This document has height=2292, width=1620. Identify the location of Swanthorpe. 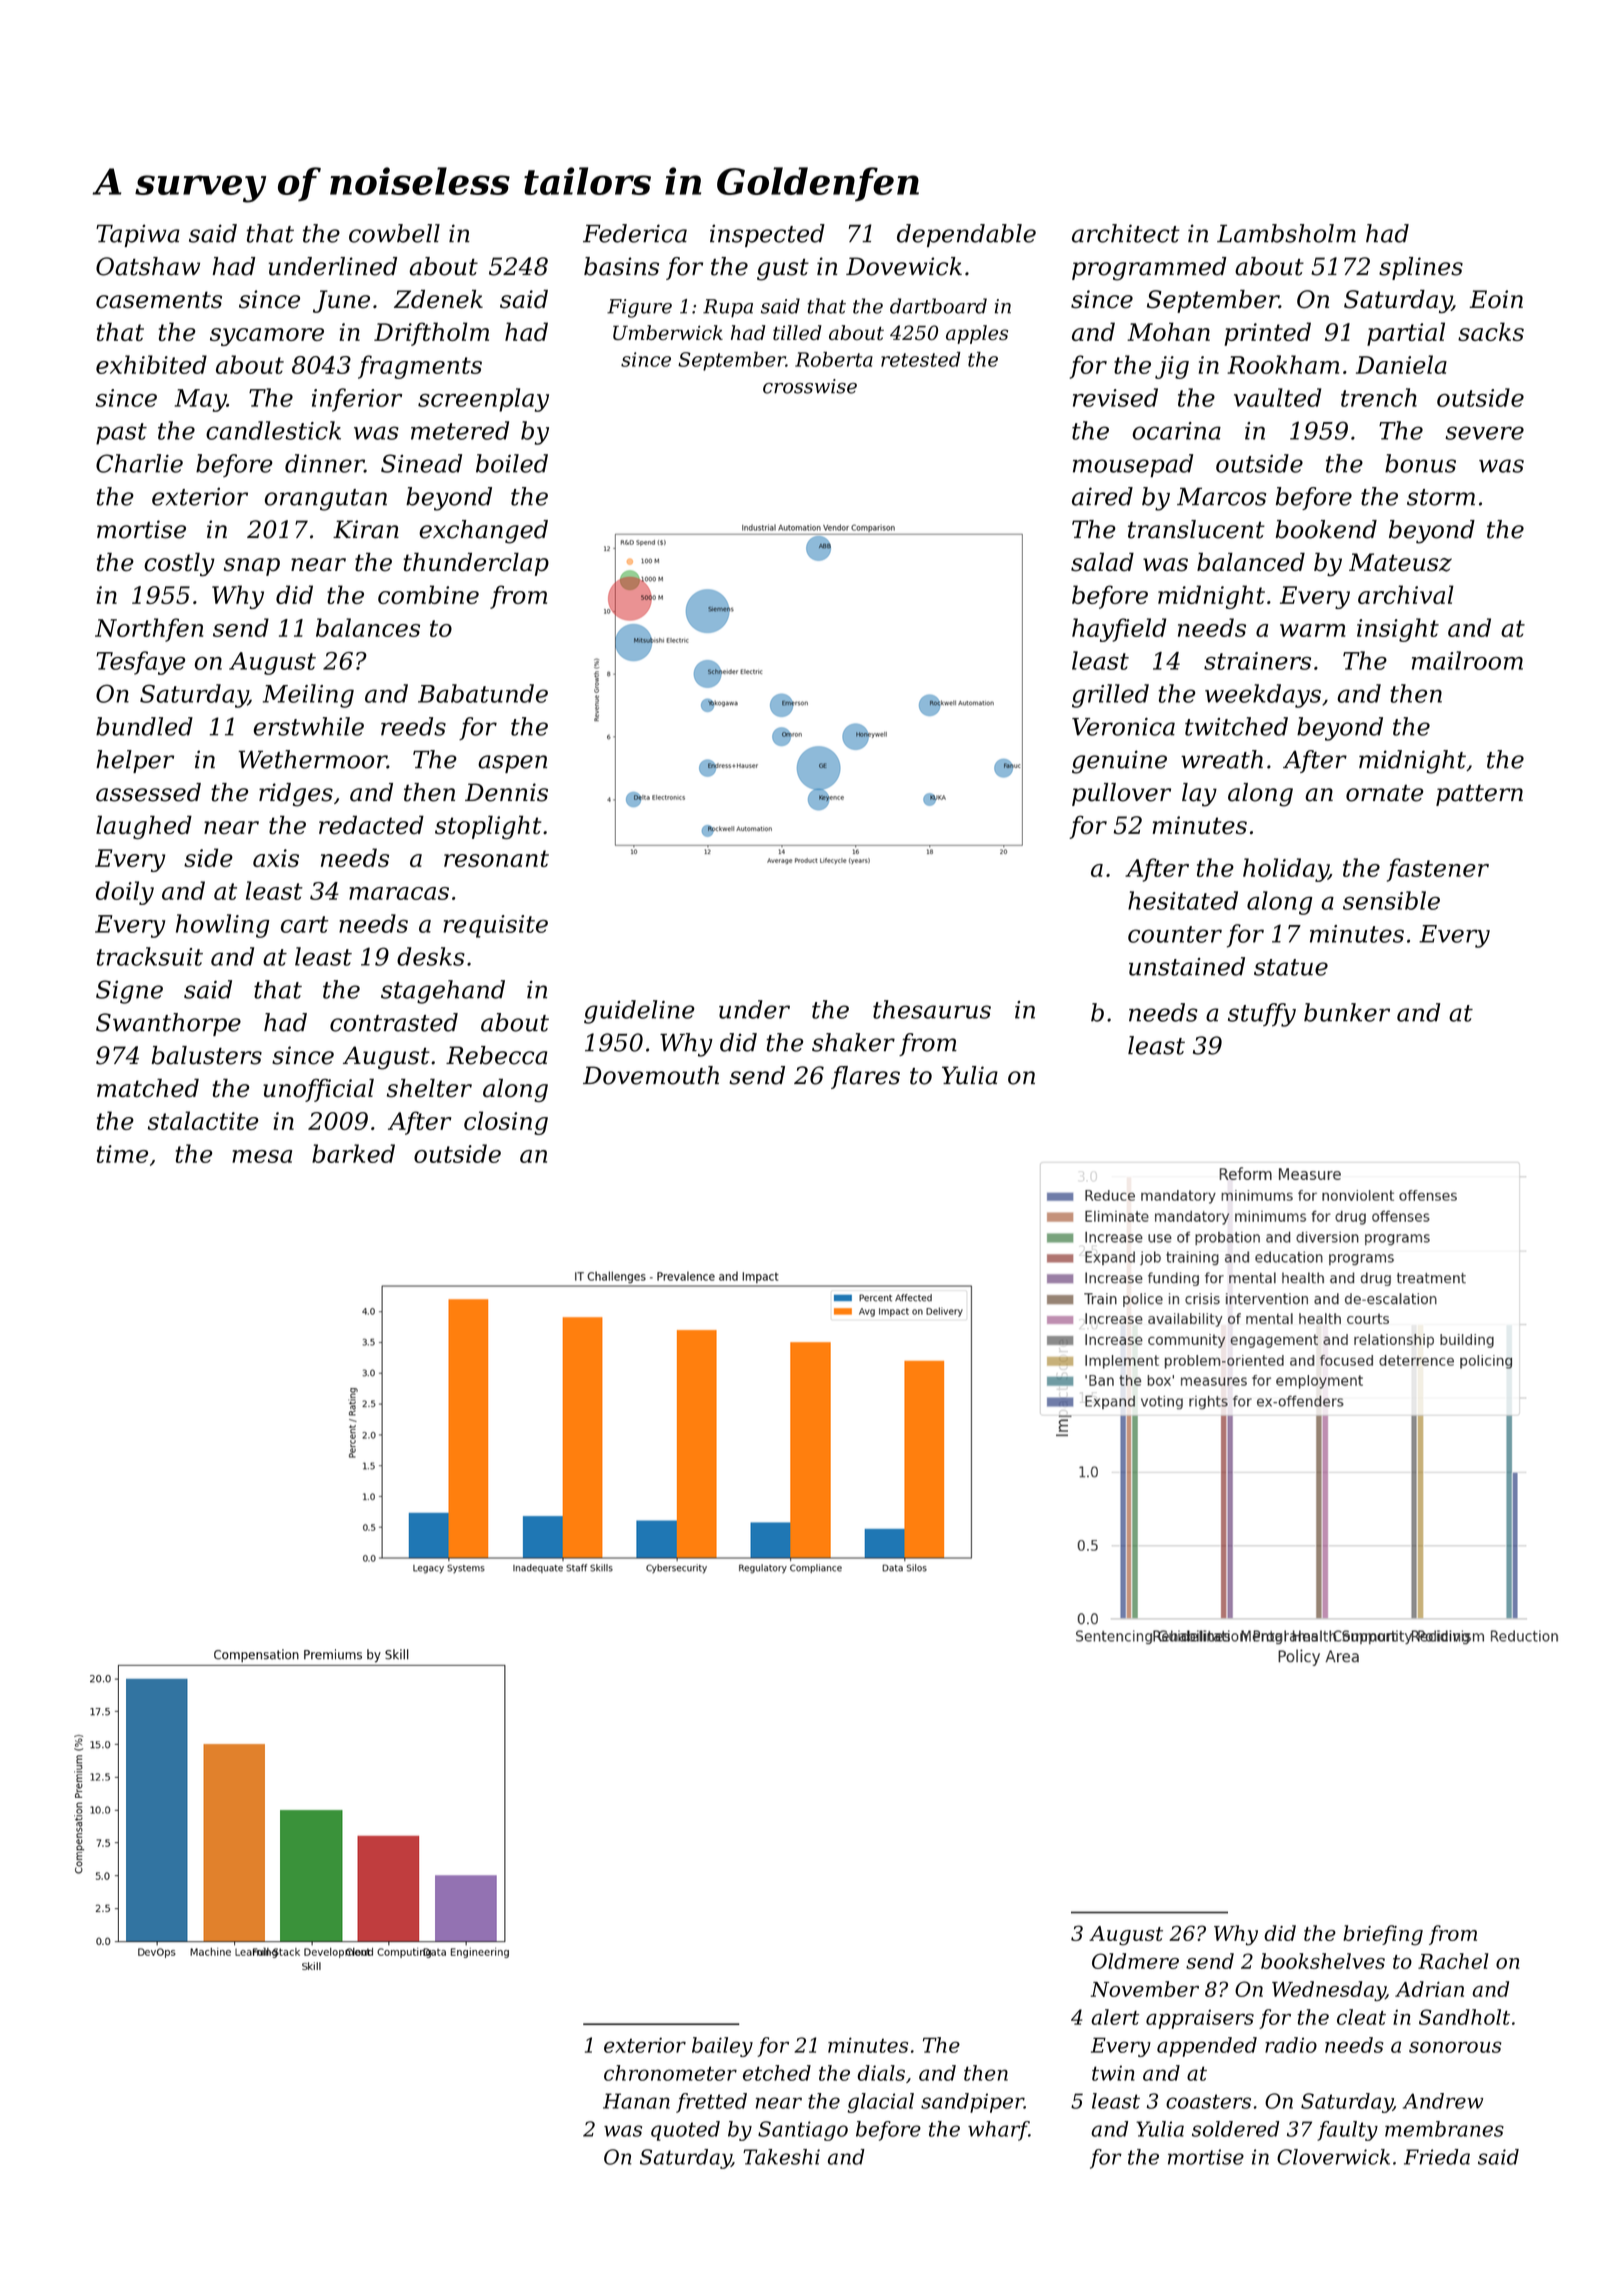
(168, 1024).
